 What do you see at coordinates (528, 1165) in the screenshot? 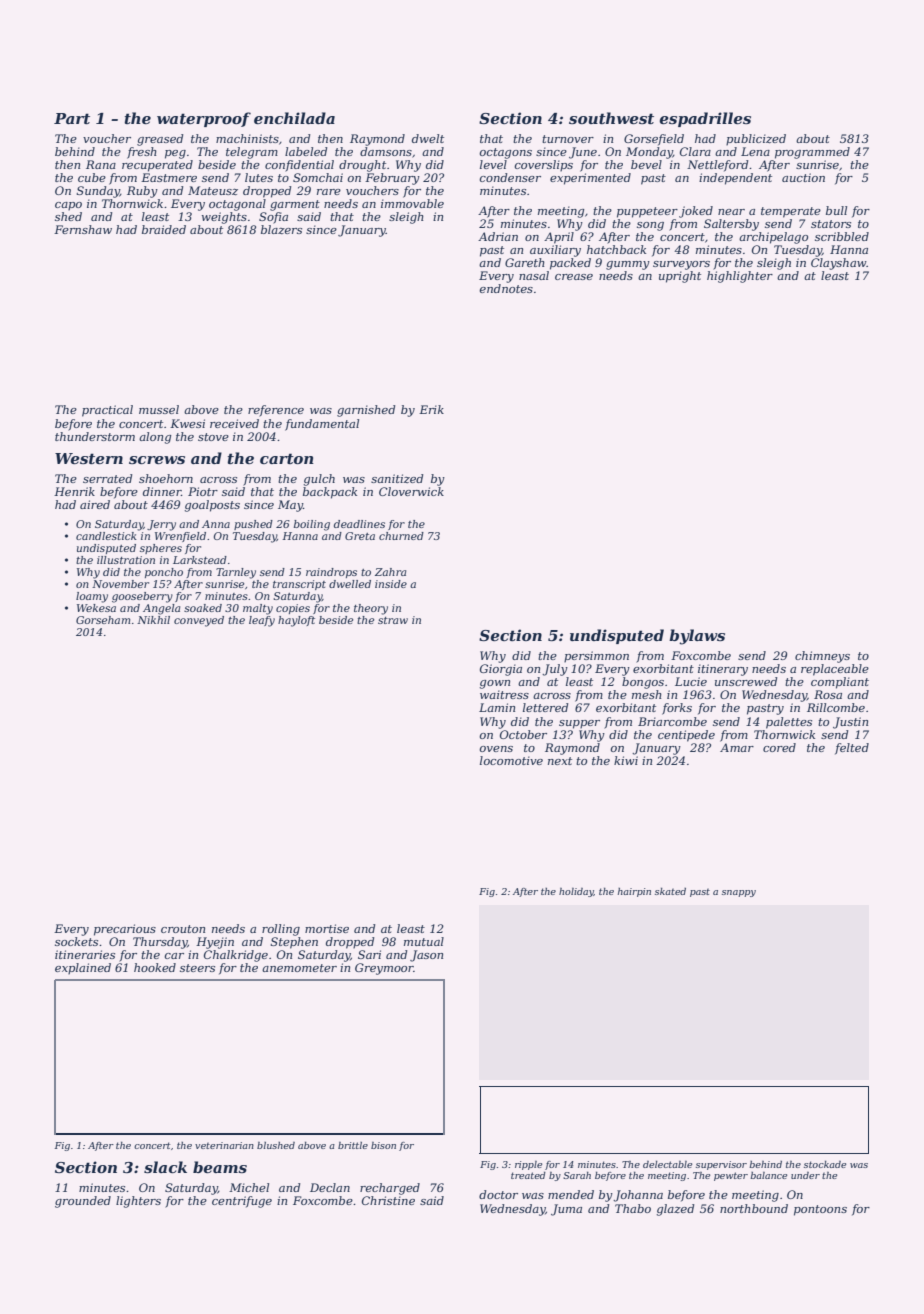
I see `ripple` at bounding box center [528, 1165].
